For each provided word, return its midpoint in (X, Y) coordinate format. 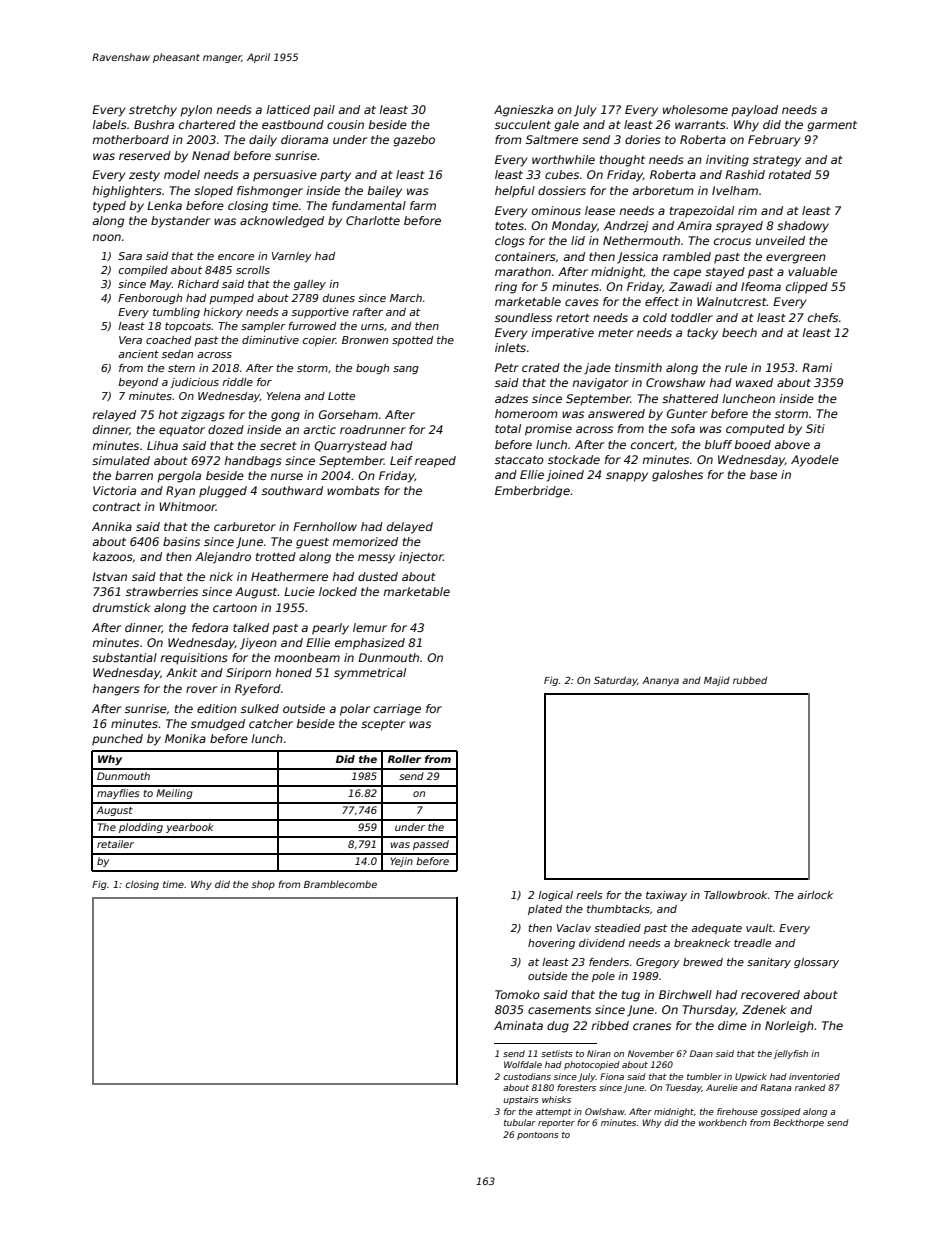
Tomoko (517, 994)
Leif (401, 460)
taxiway (666, 896)
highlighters (127, 192)
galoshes (677, 476)
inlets (510, 347)
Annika (112, 526)
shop (263, 885)
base (763, 474)
